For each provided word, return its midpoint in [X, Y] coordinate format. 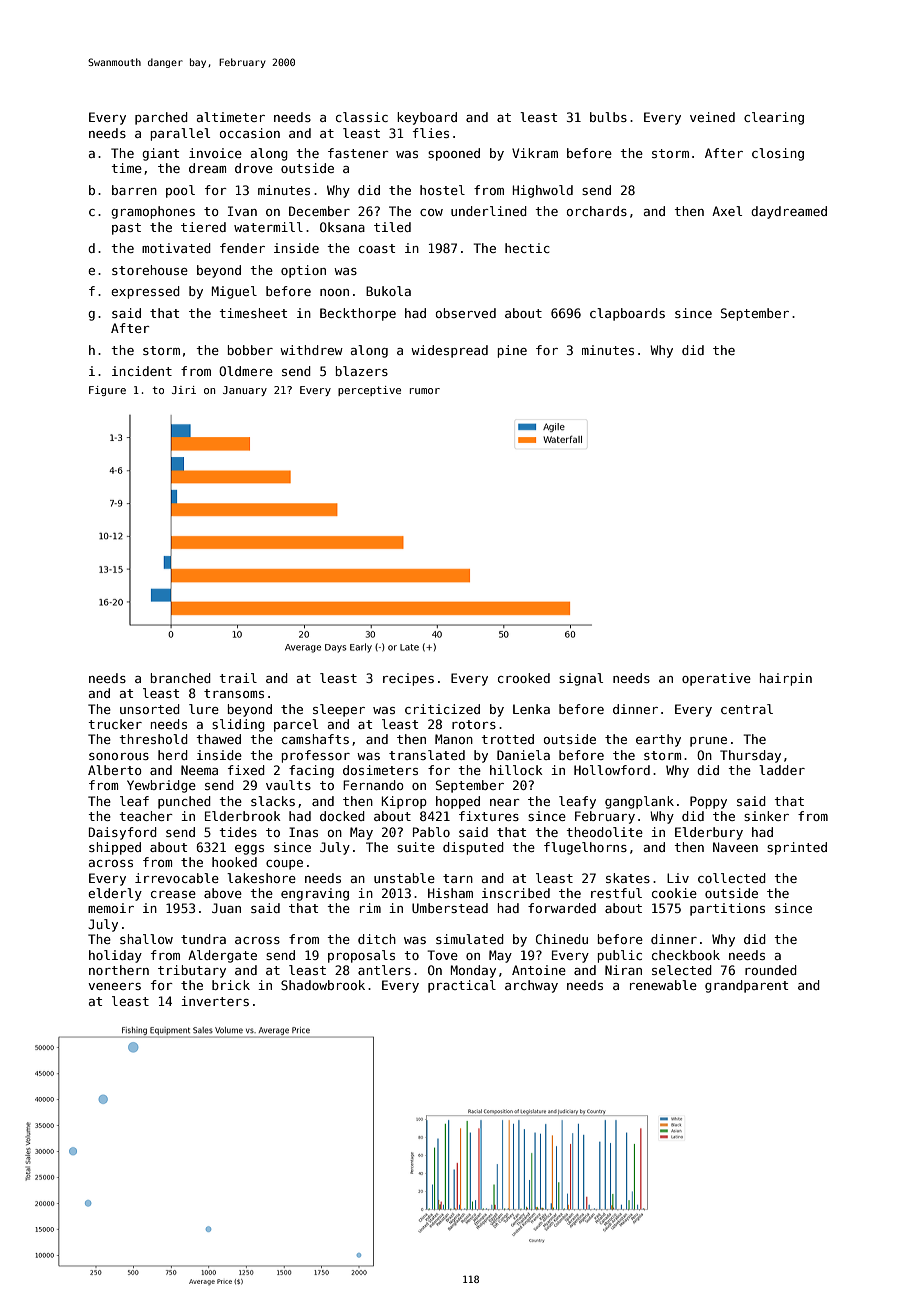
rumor [425, 391]
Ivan [242, 211]
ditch [377, 939]
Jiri [184, 390]
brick [231, 985]
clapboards [627, 314]
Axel [727, 211]
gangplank [639, 802]
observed [466, 313]
